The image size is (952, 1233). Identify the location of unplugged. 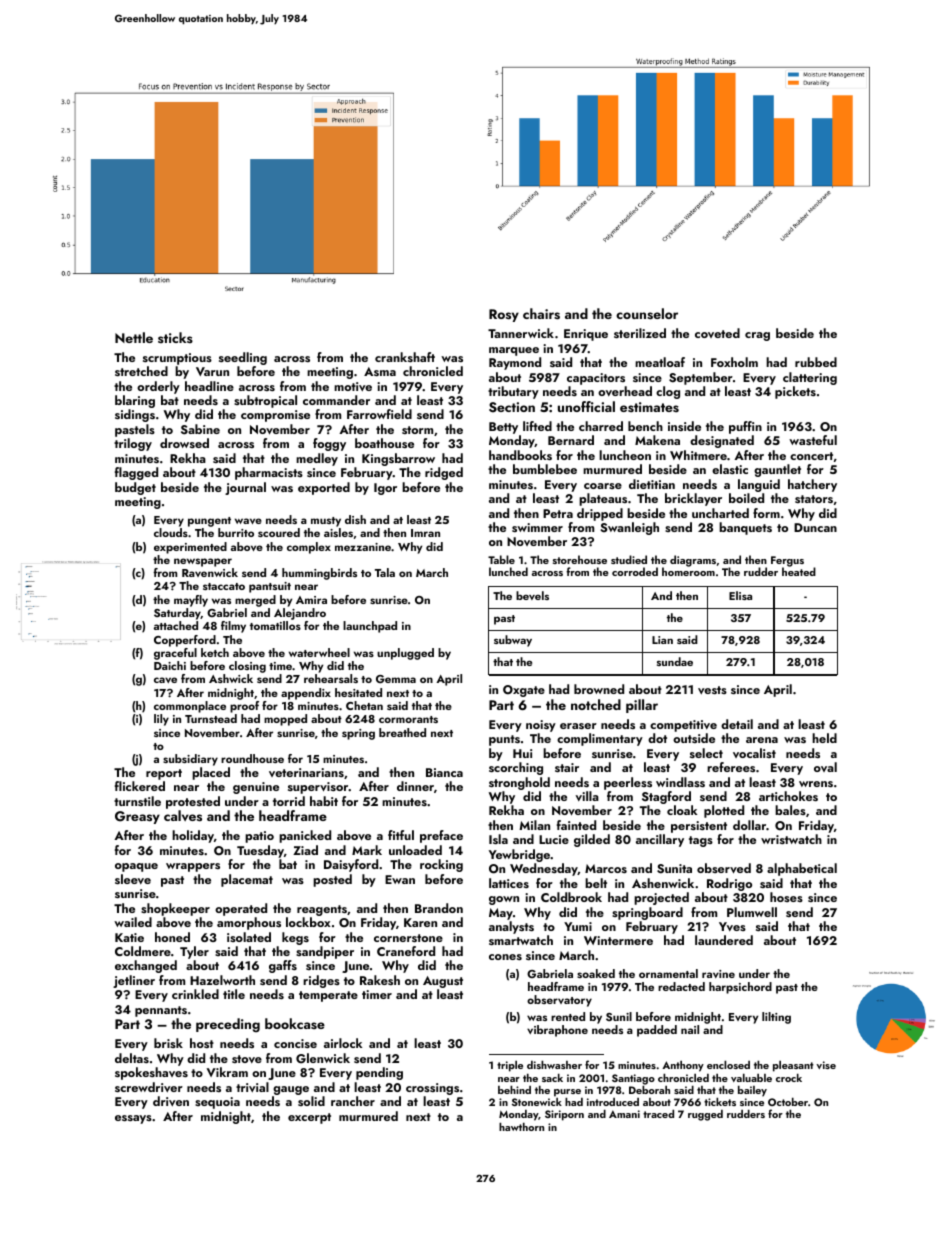
(405, 654).
